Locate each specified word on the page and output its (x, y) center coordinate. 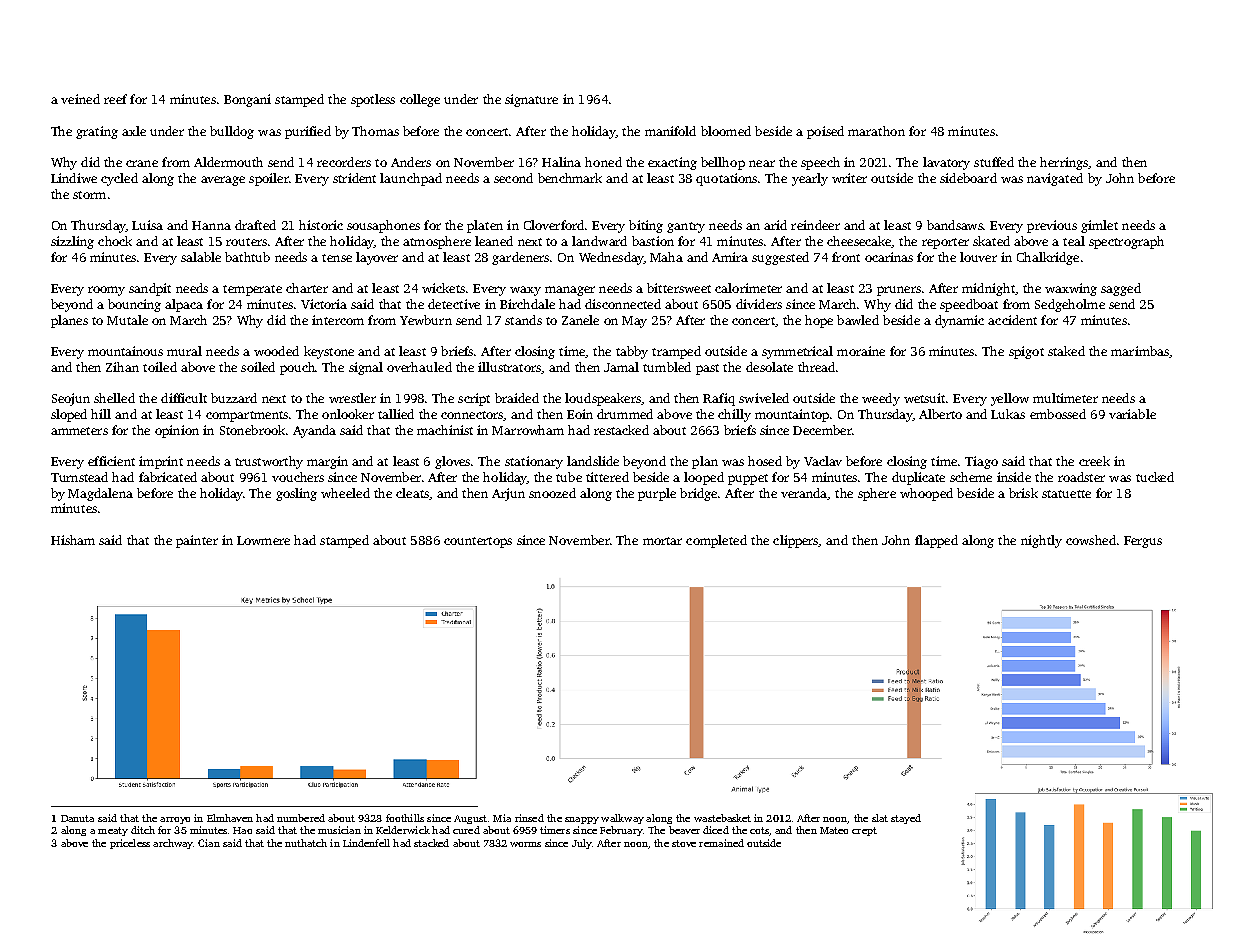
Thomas (375, 131)
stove (684, 843)
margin (327, 462)
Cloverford (554, 225)
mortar (662, 541)
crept (864, 831)
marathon (876, 131)
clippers (796, 541)
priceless (130, 844)
